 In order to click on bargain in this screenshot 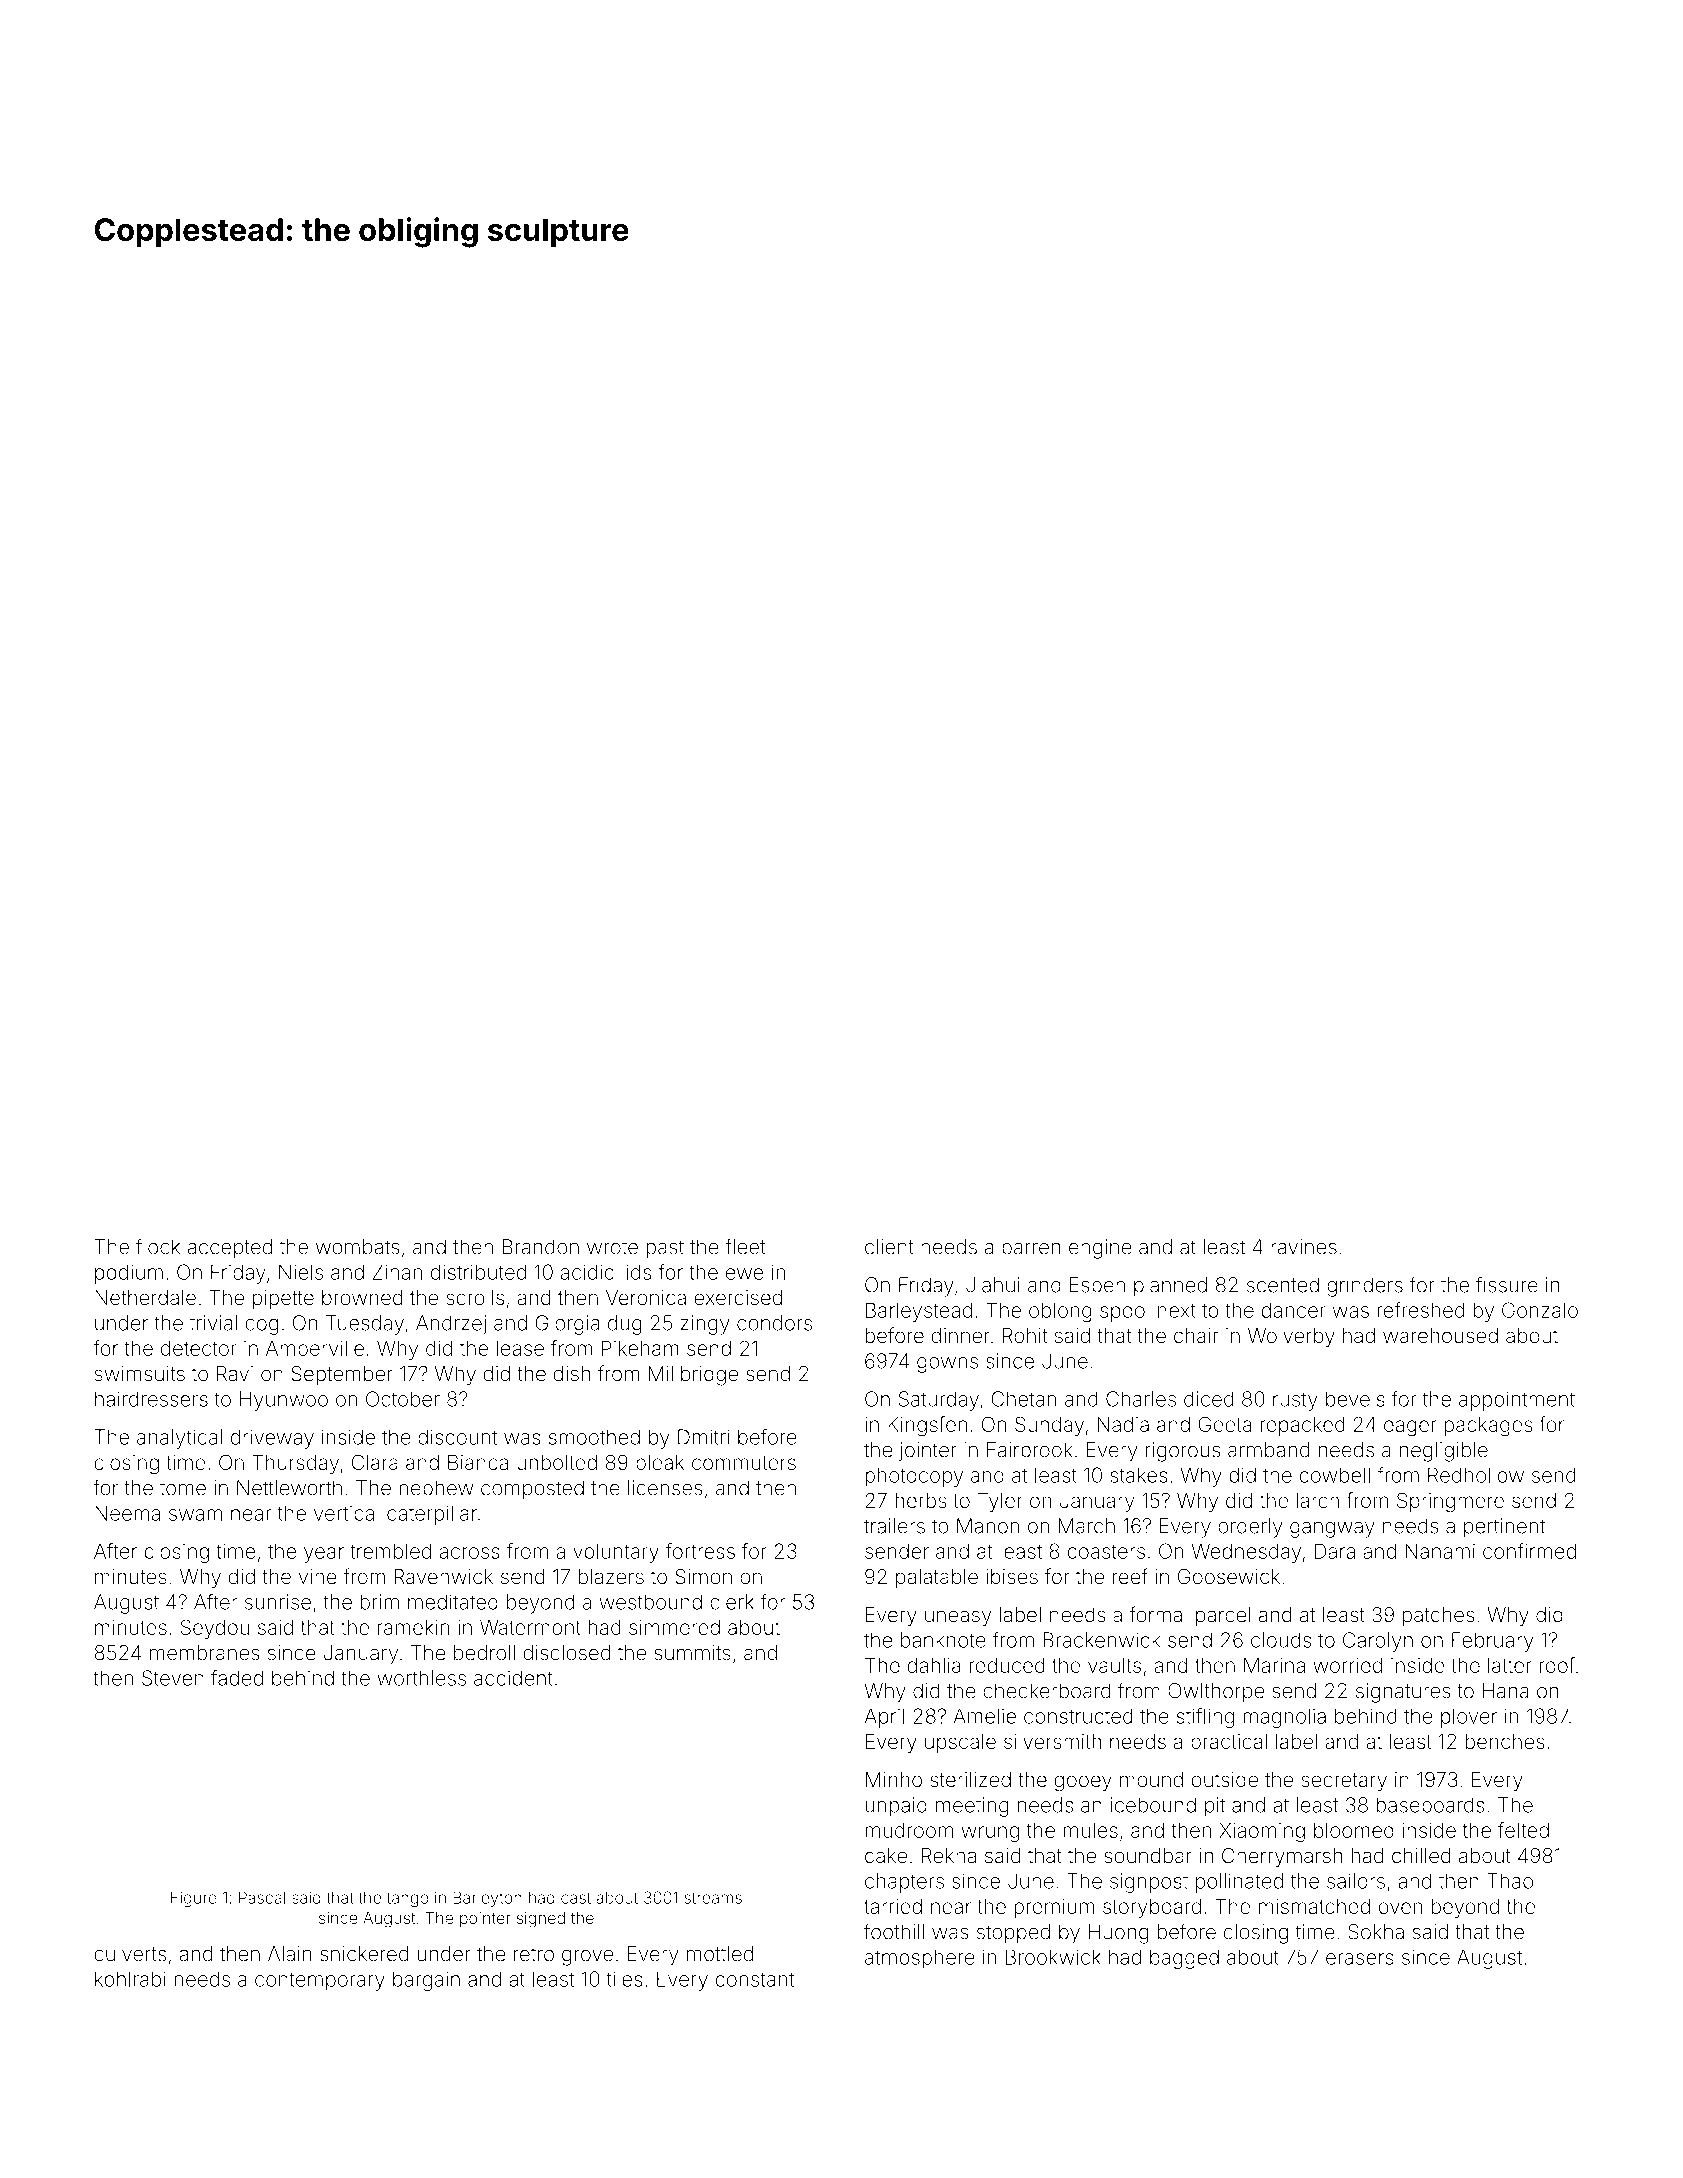, I will do `click(426, 1981)`.
